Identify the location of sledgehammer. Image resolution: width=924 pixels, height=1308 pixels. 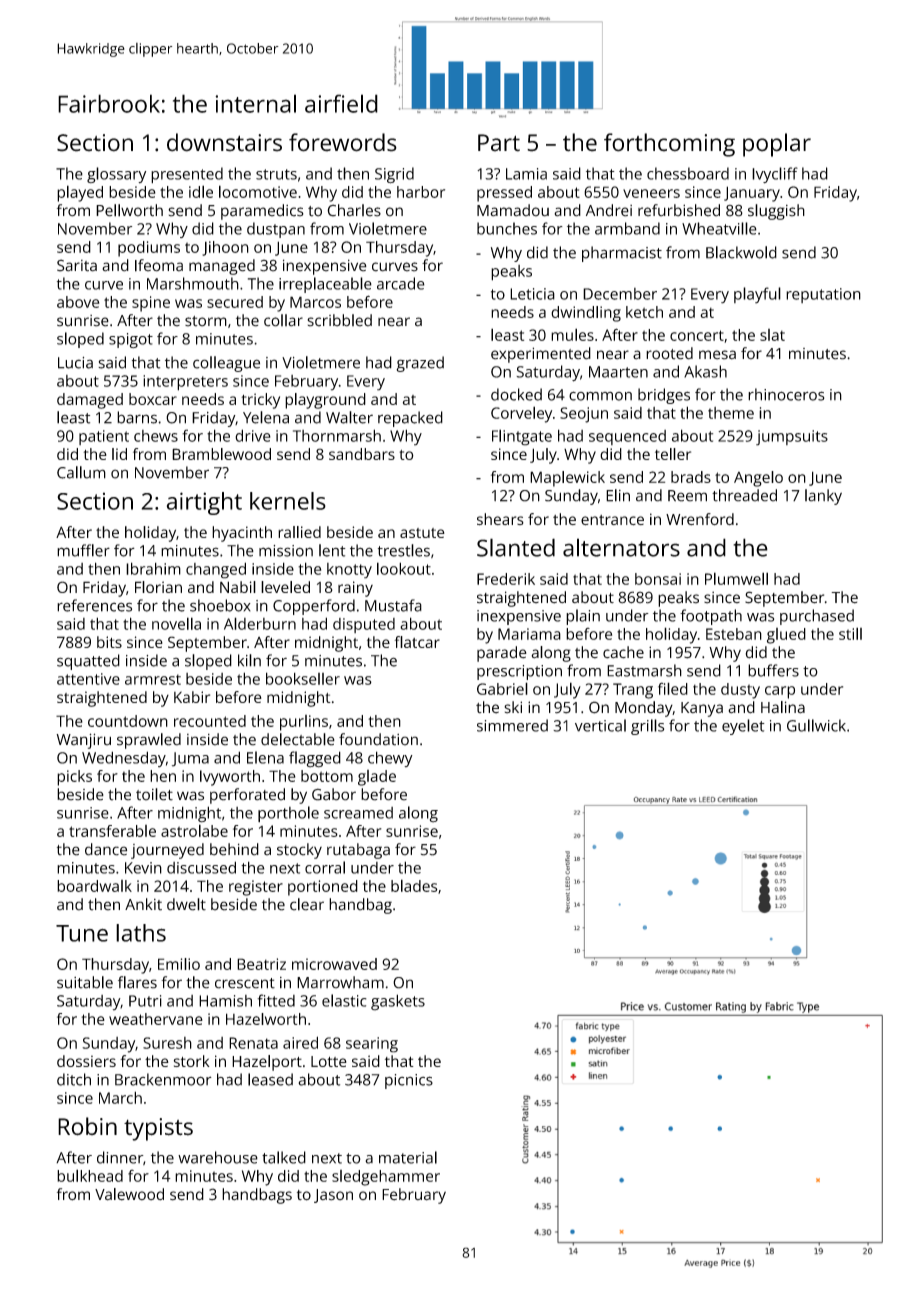
(386, 1178).
